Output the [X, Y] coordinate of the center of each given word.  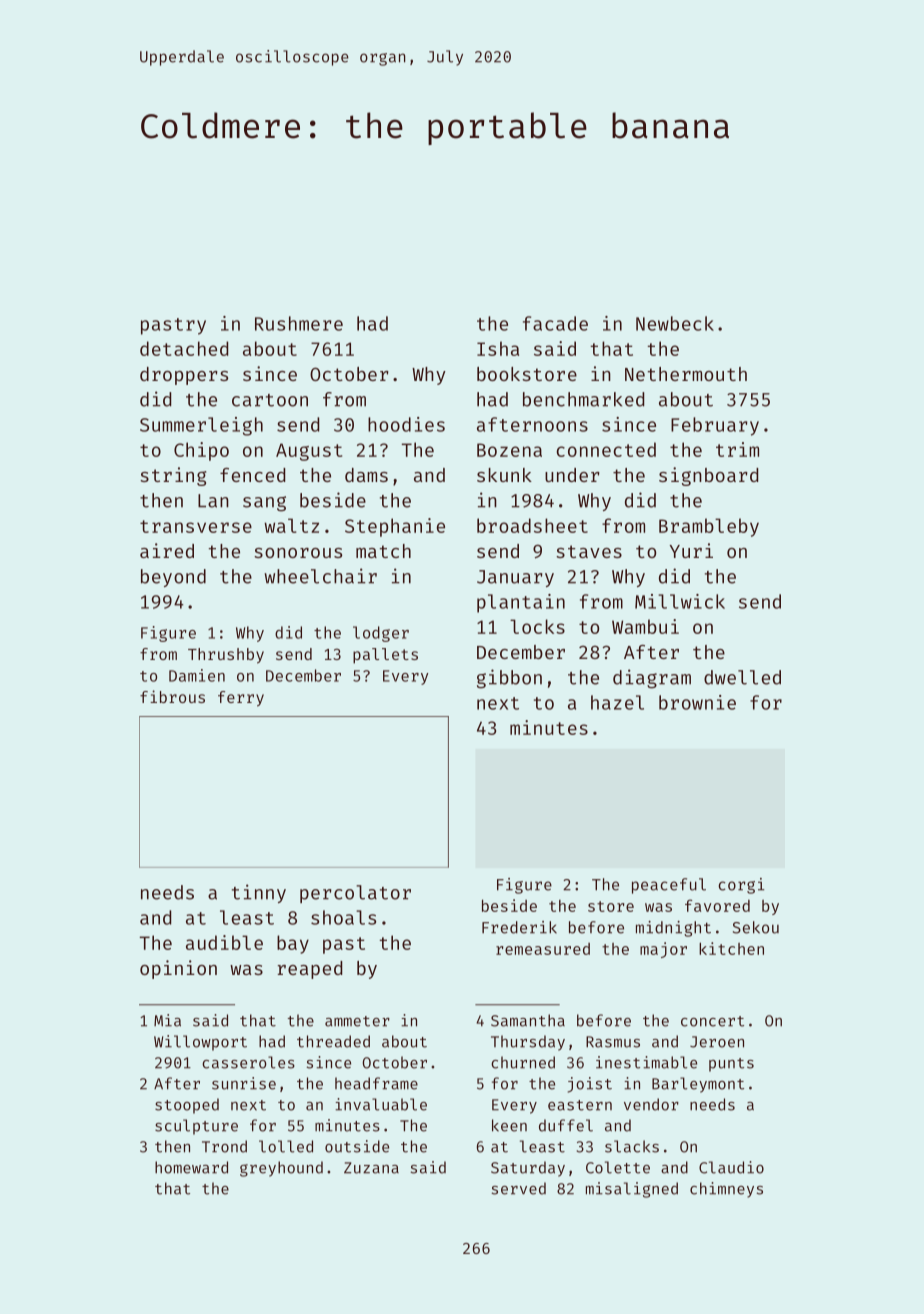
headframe [376, 1083]
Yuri [691, 550]
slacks [632, 1146]
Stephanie [395, 527]
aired [167, 550]
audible [224, 942]
